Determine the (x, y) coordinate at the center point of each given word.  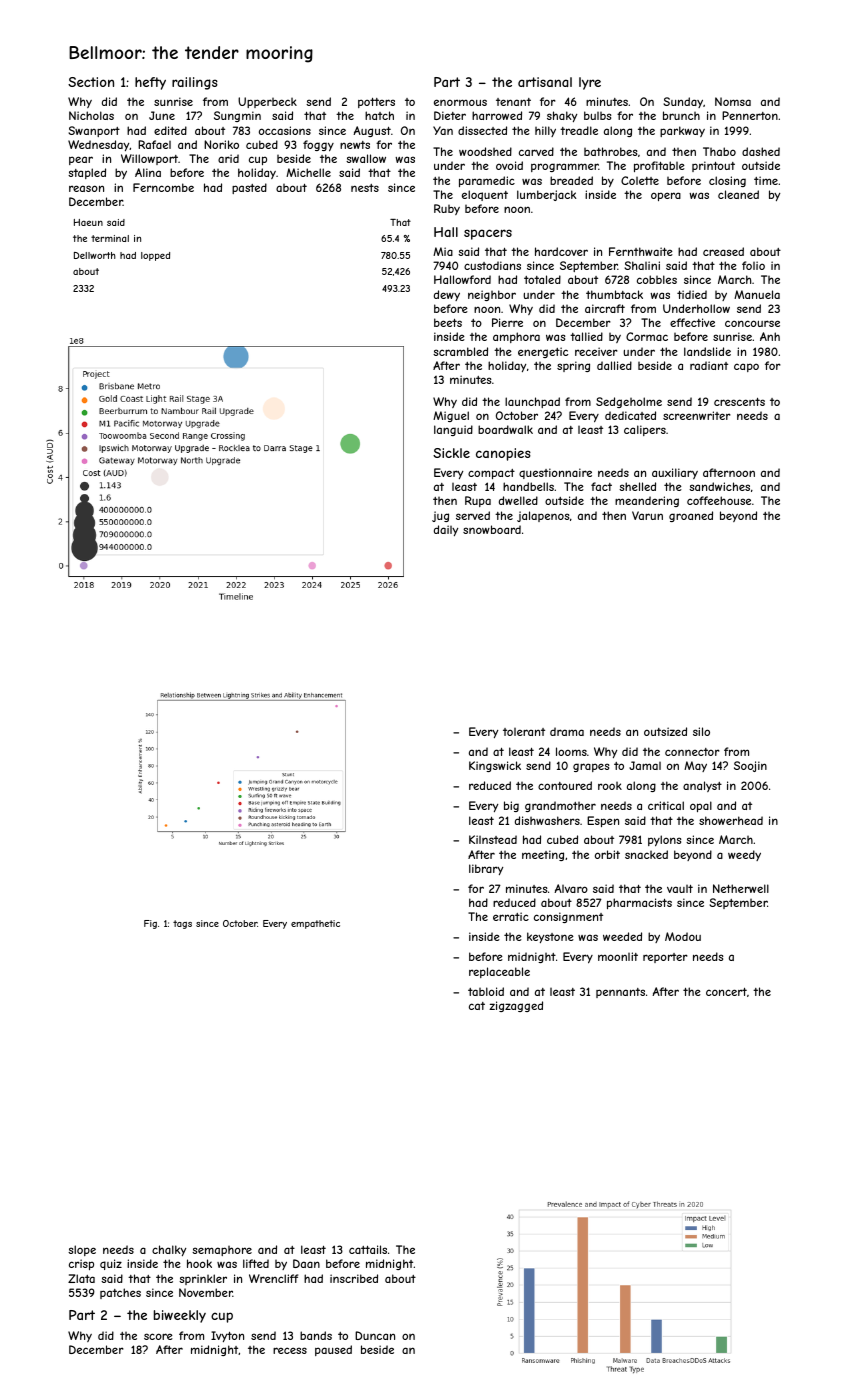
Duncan (375, 1335)
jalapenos (543, 516)
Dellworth (95, 255)
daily (446, 530)
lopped (155, 256)
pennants (620, 993)
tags (182, 924)
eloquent (485, 195)
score (158, 1336)
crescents (739, 402)
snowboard (492, 529)
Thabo (719, 151)
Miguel (451, 416)
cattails (368, 1249)
